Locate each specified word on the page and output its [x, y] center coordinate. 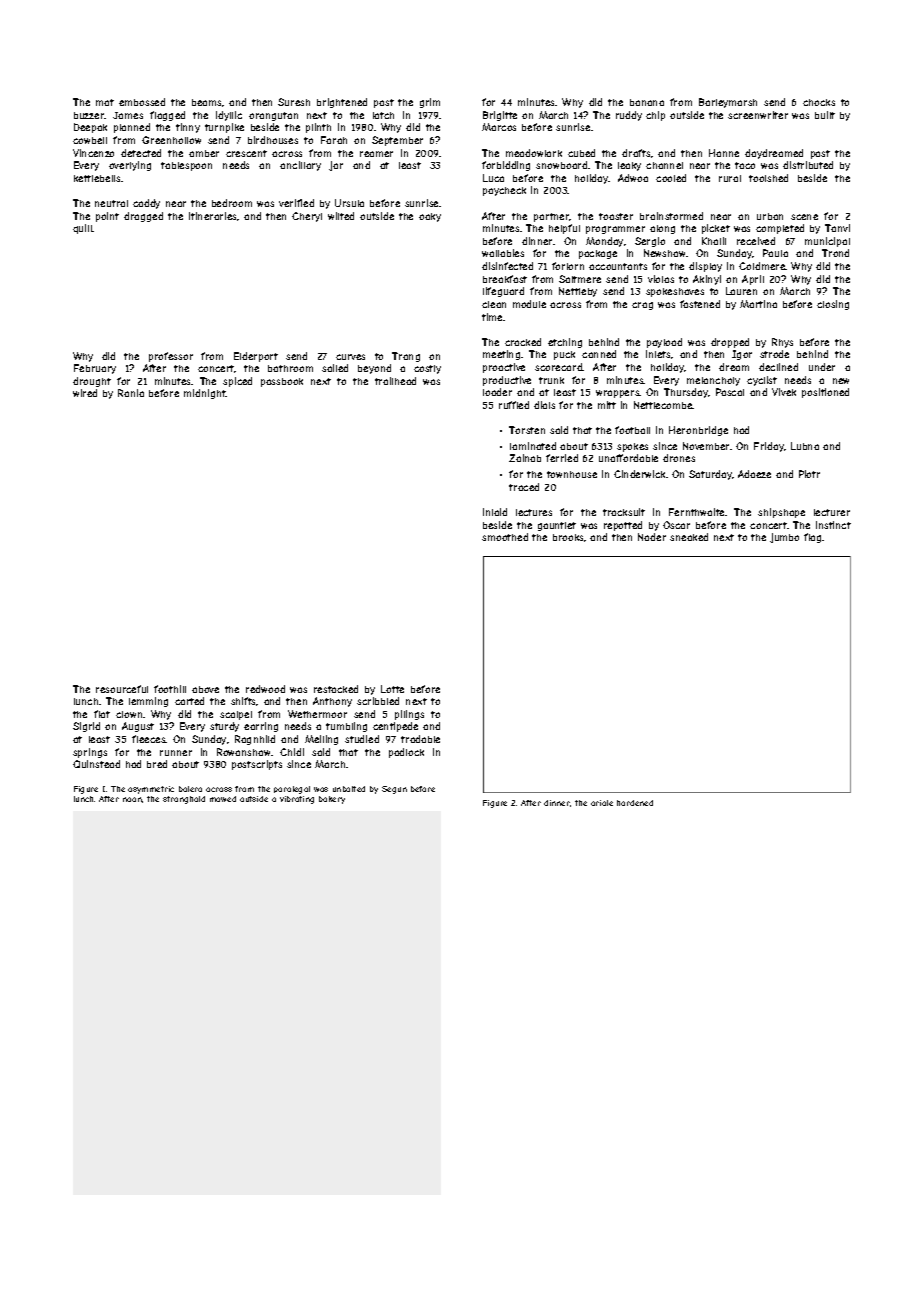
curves [350, 357]
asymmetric [151, 790]
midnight [205, 394]
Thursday [686, 393]
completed [780, 229]
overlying [130, 166]
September [397, 141]
